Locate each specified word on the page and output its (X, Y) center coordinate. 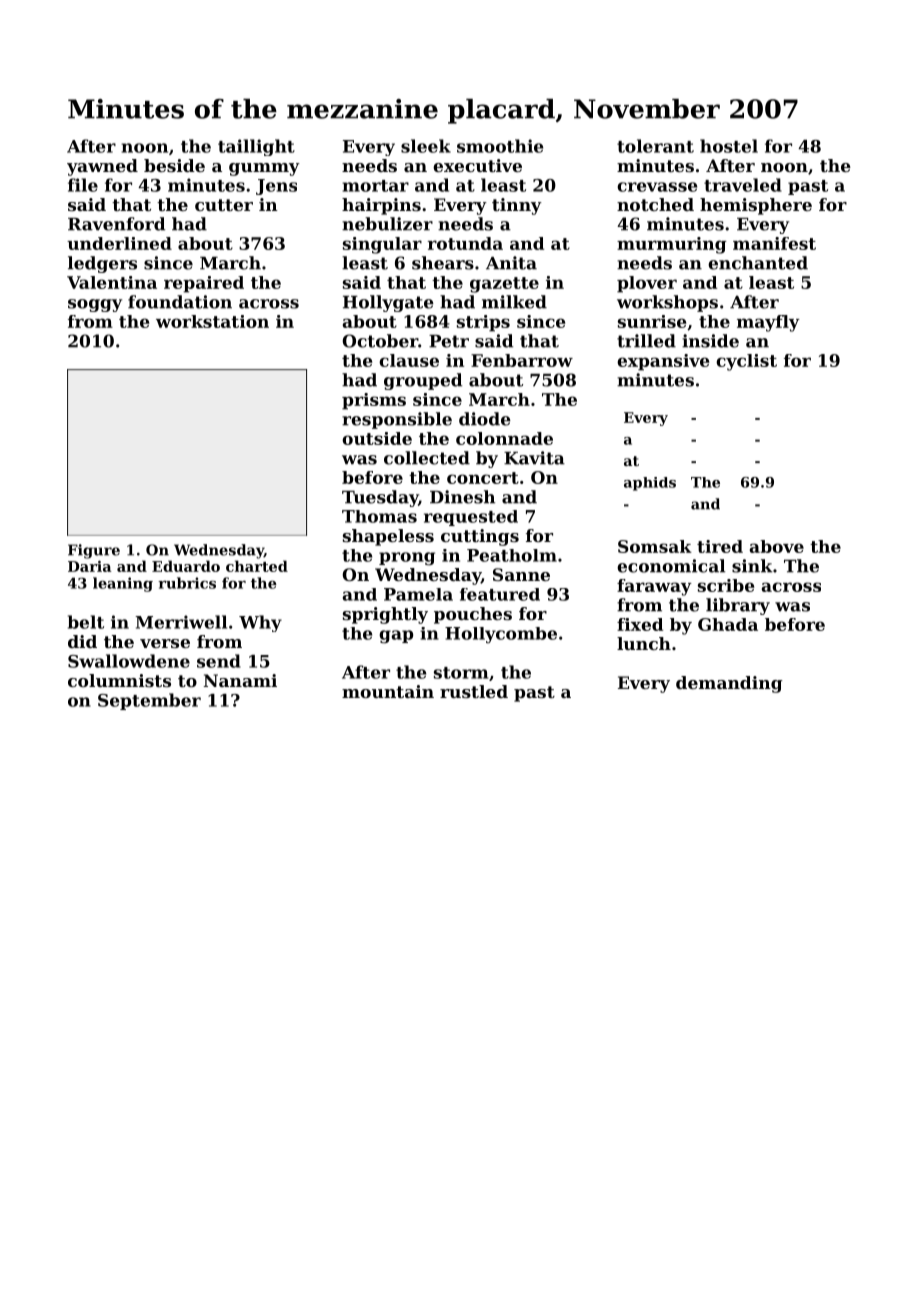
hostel (729, 146)
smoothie (500, 146)
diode (485, 419)
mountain (388, 691)
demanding (729, 684)
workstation (212, 321)
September (149, 701)
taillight (256, 147)
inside (710, 341)
